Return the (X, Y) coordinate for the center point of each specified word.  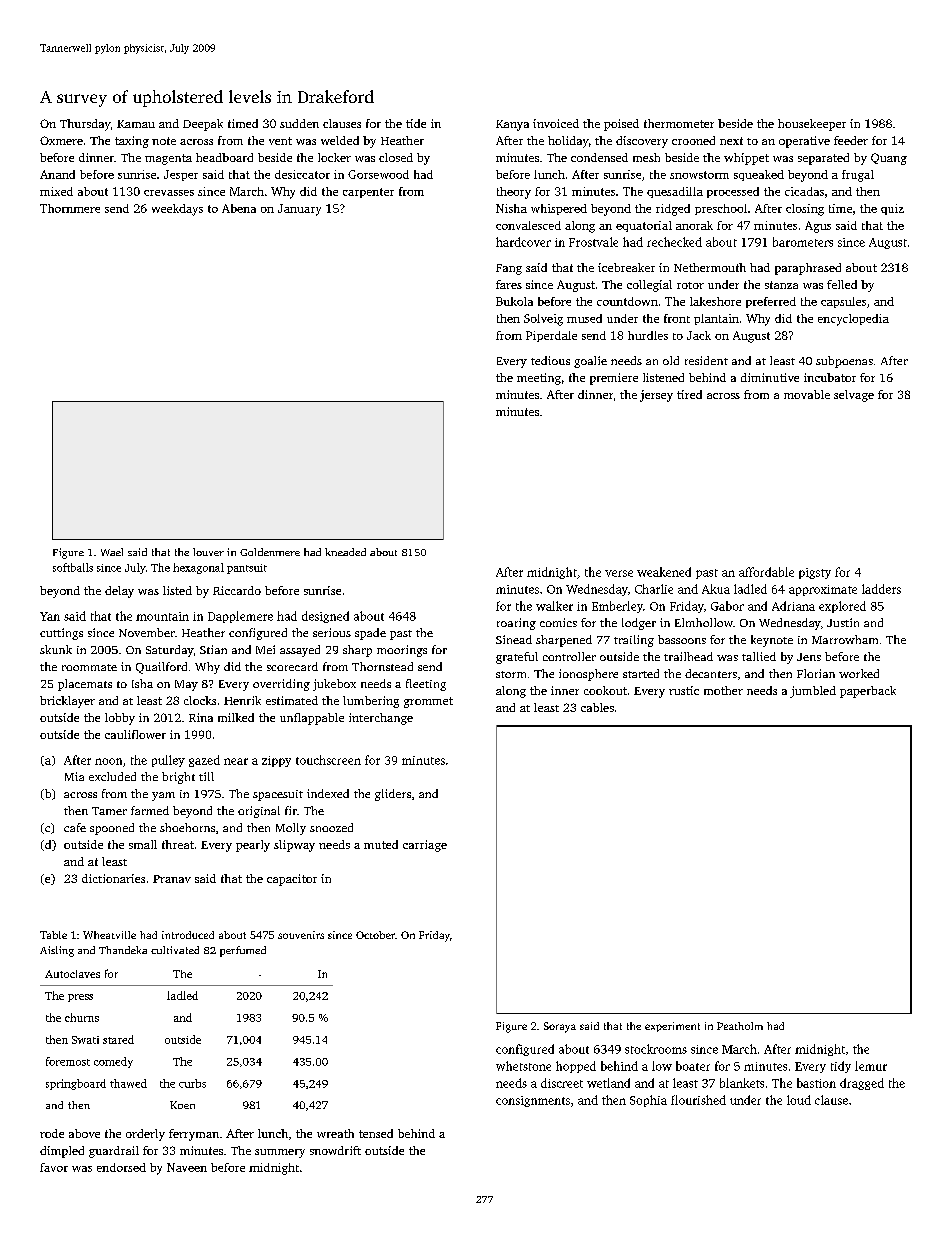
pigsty (815, 573)
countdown (627, 301)
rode (52, 1133)
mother (723, 690)
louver (208, 552)
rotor (690, 285)
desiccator (302, 174)
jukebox (334, 685)
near (236, 761)
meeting (539, 379)
